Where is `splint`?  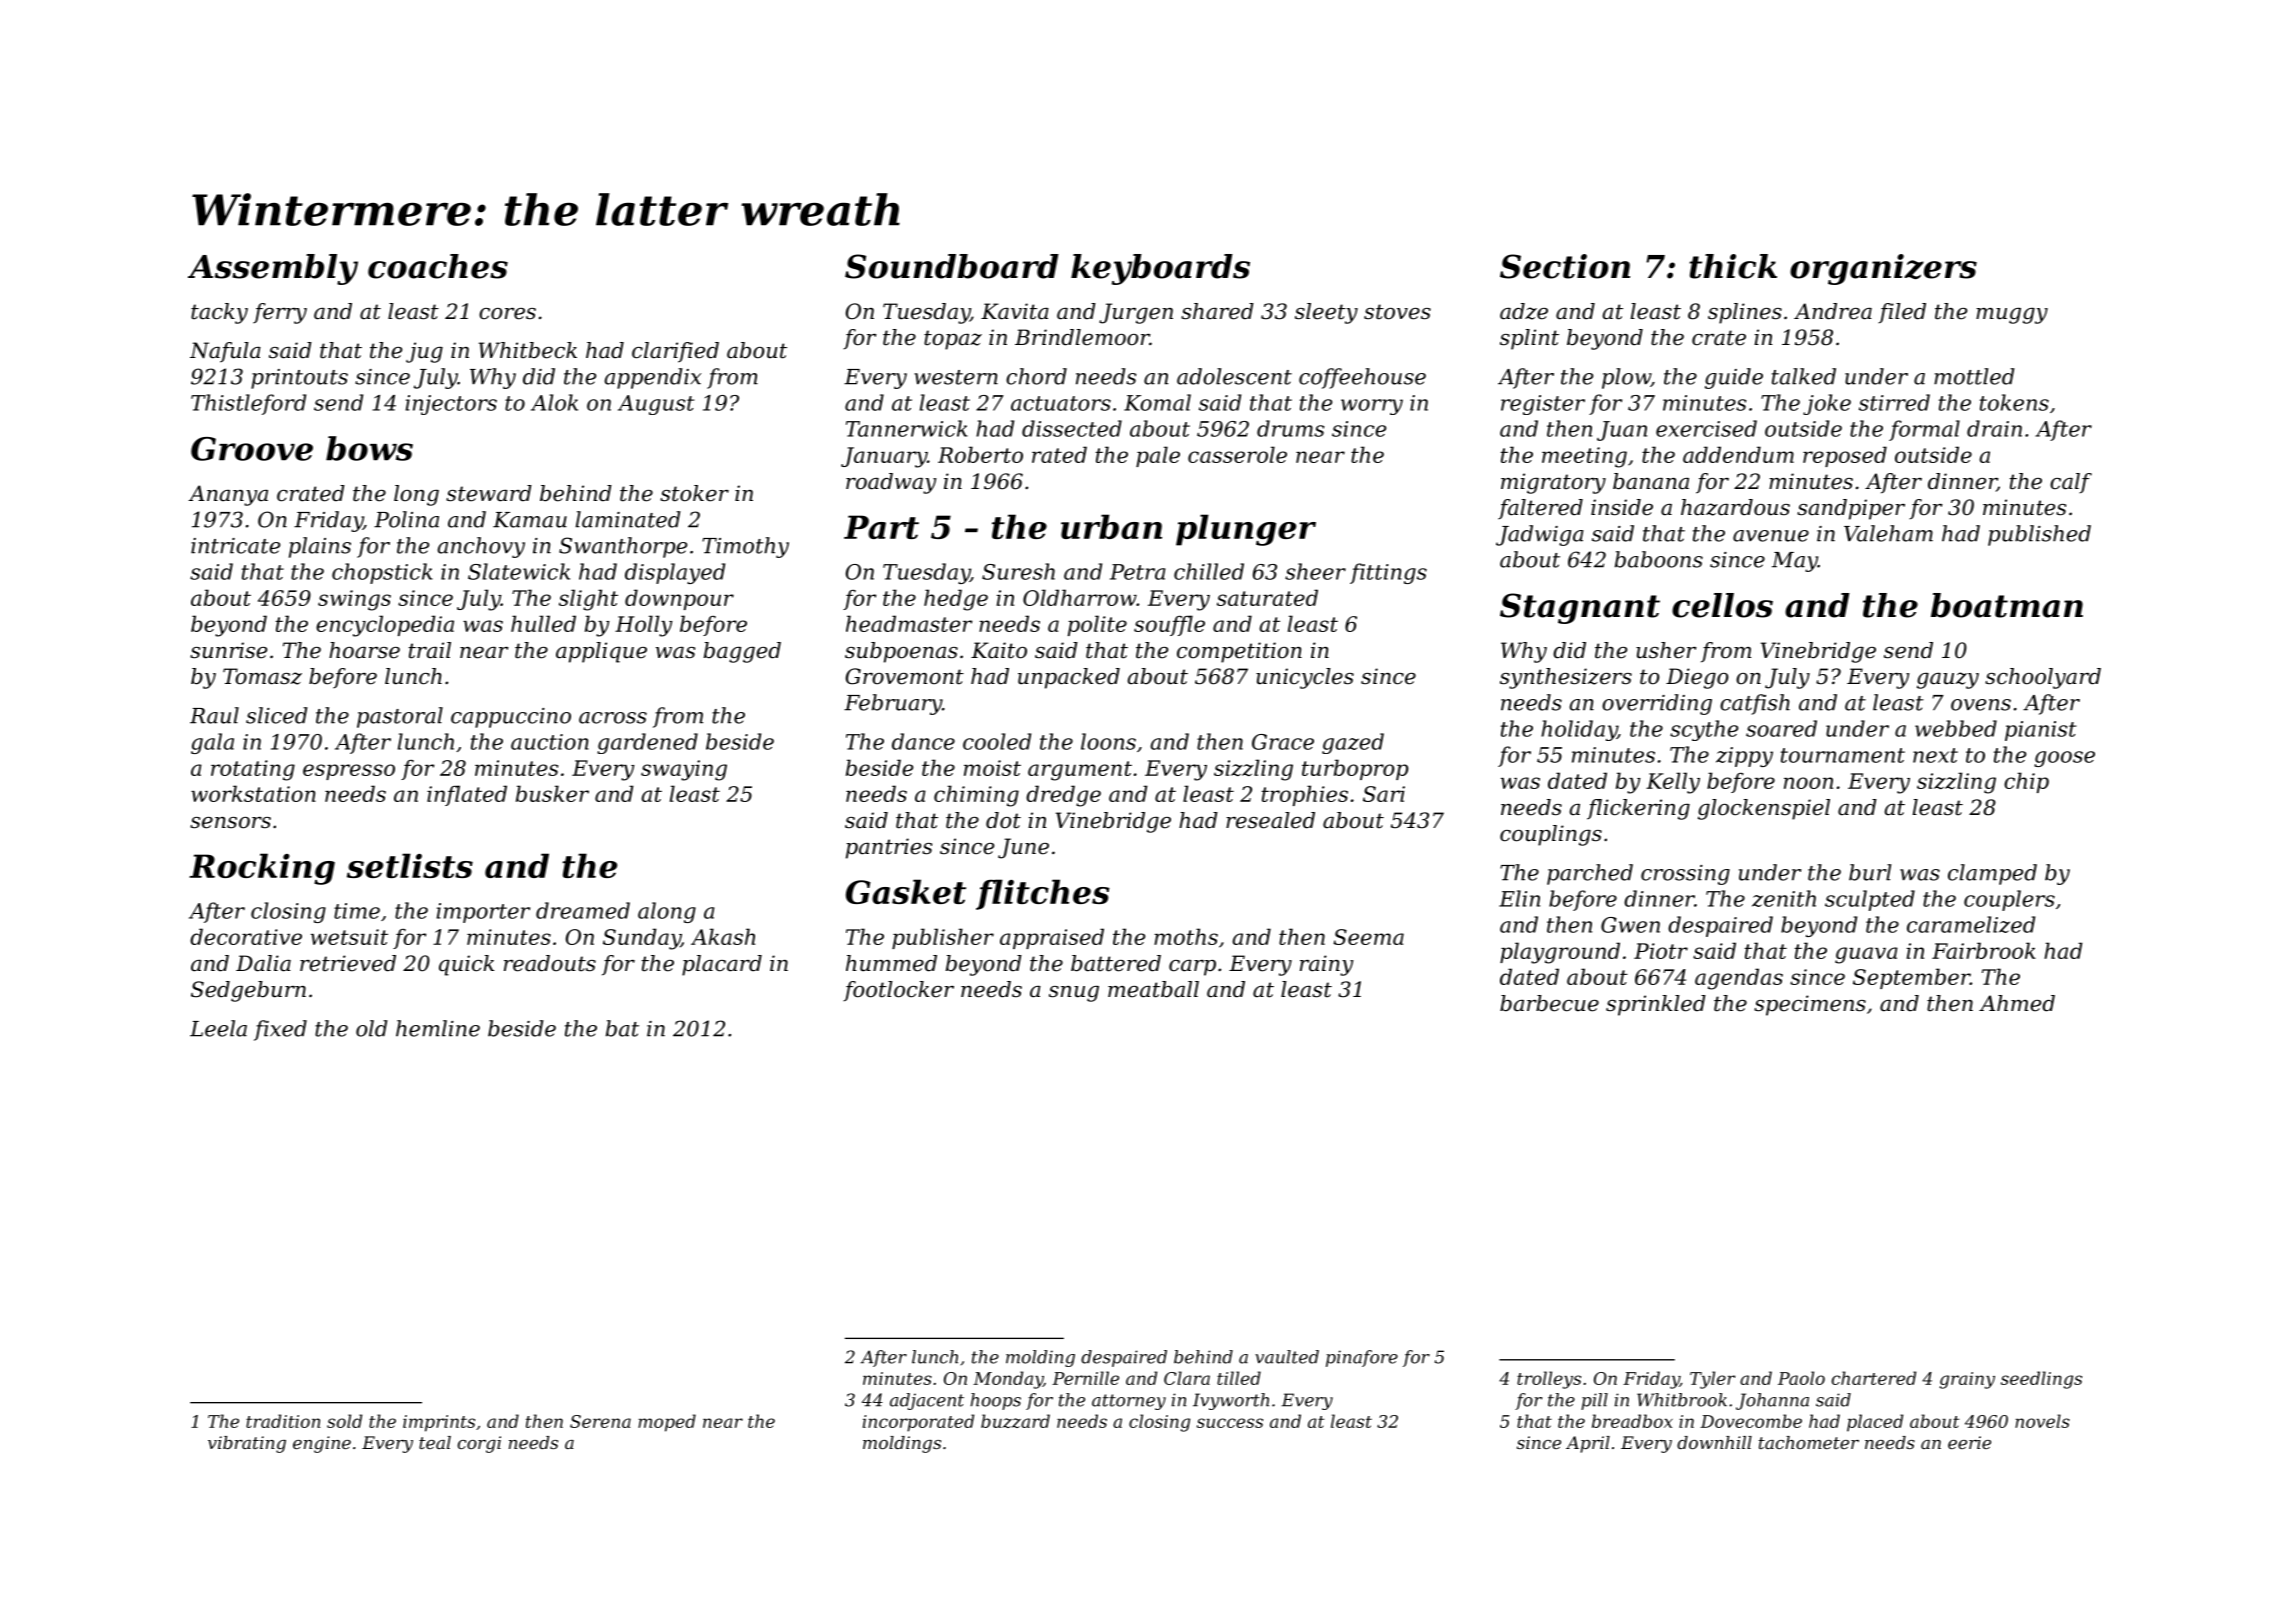
splint is located at coordinates (1529, 339).
